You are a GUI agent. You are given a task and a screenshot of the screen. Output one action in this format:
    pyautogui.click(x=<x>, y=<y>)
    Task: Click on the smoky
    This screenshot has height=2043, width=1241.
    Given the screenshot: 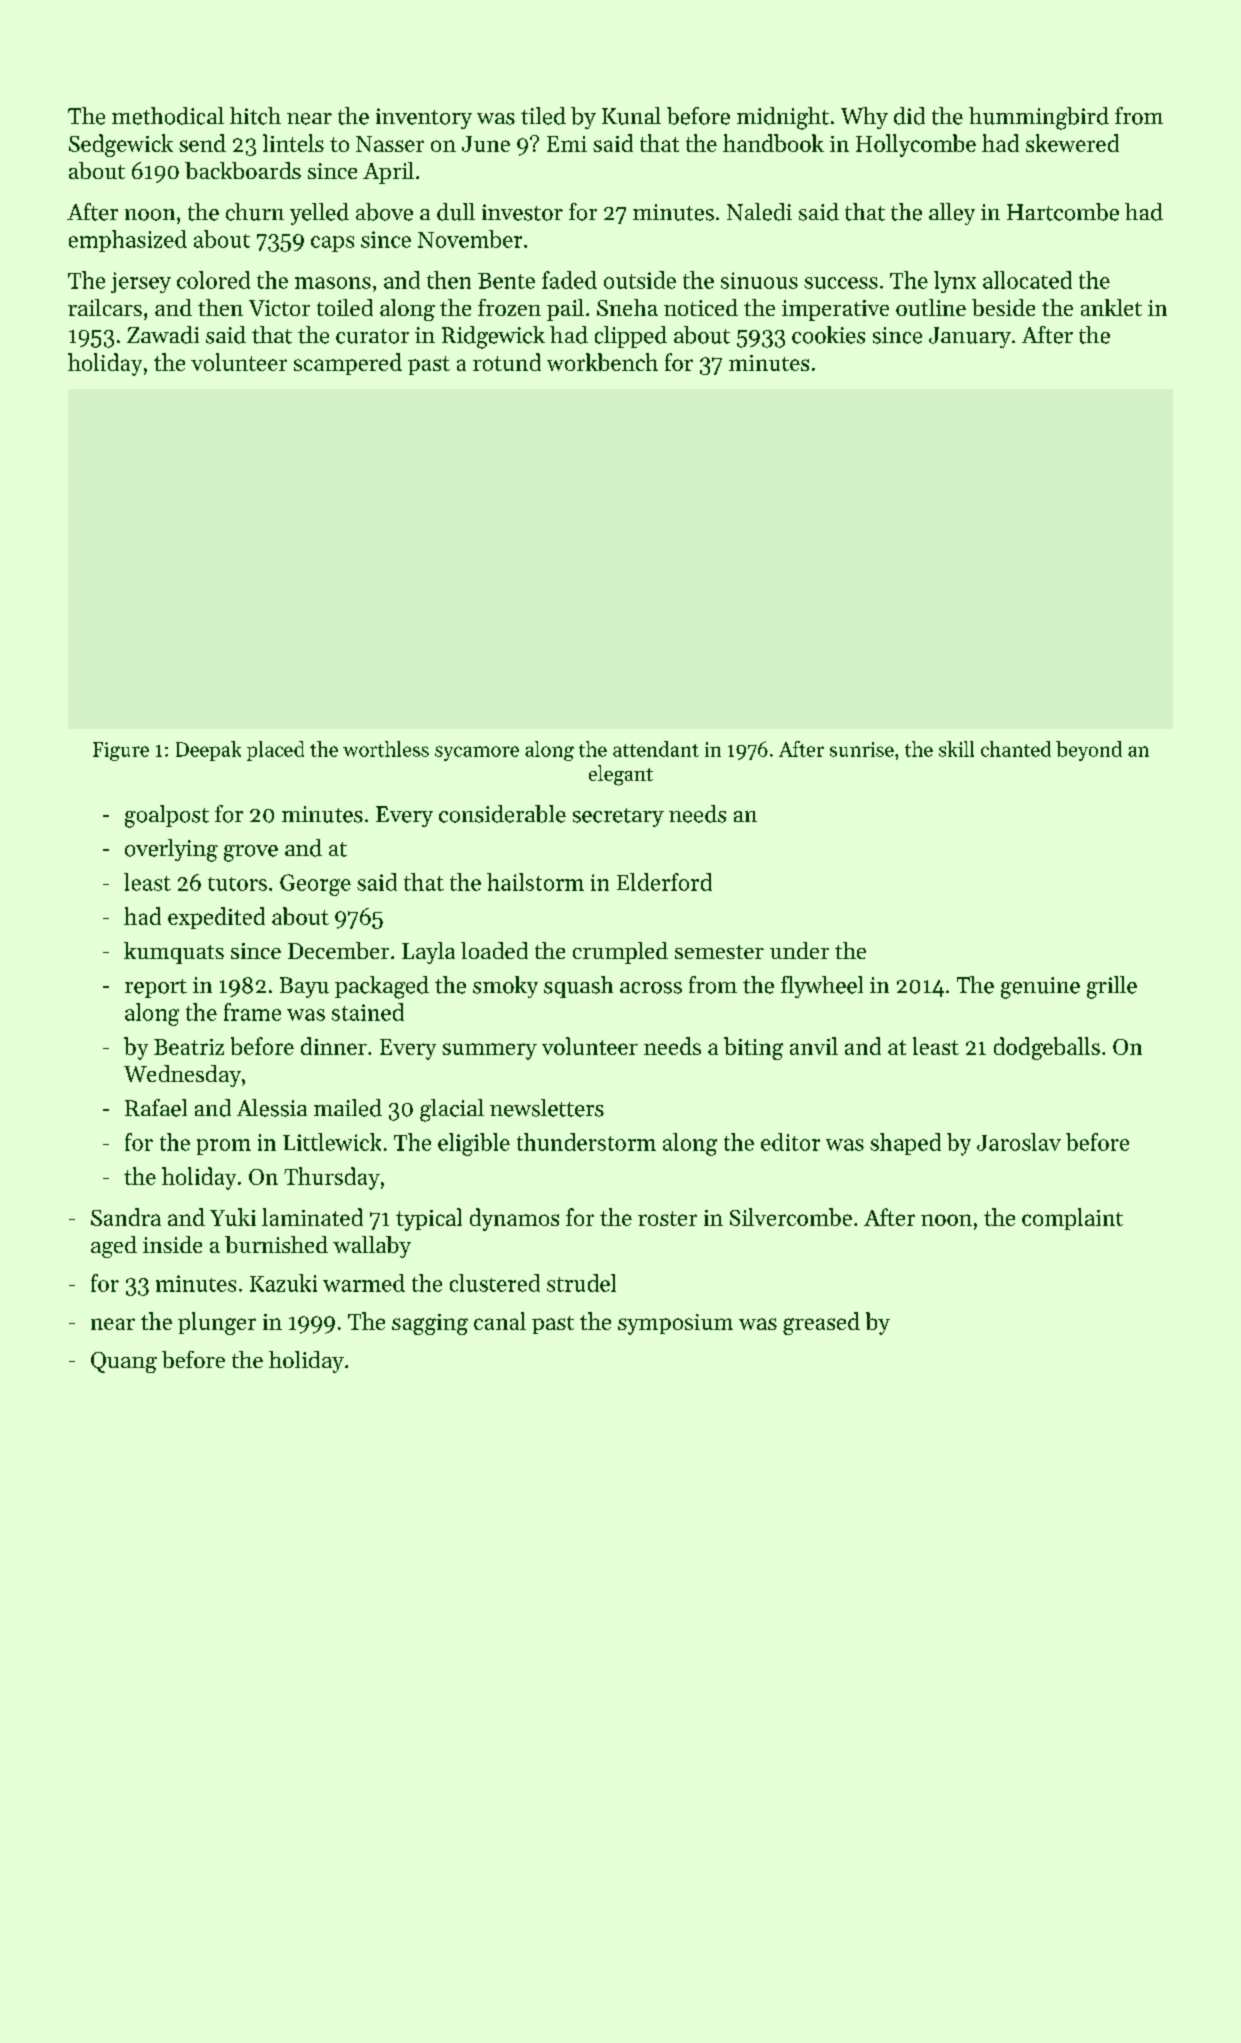 What is the action you would take?
    pyautogui.click(x=505, y=987)
